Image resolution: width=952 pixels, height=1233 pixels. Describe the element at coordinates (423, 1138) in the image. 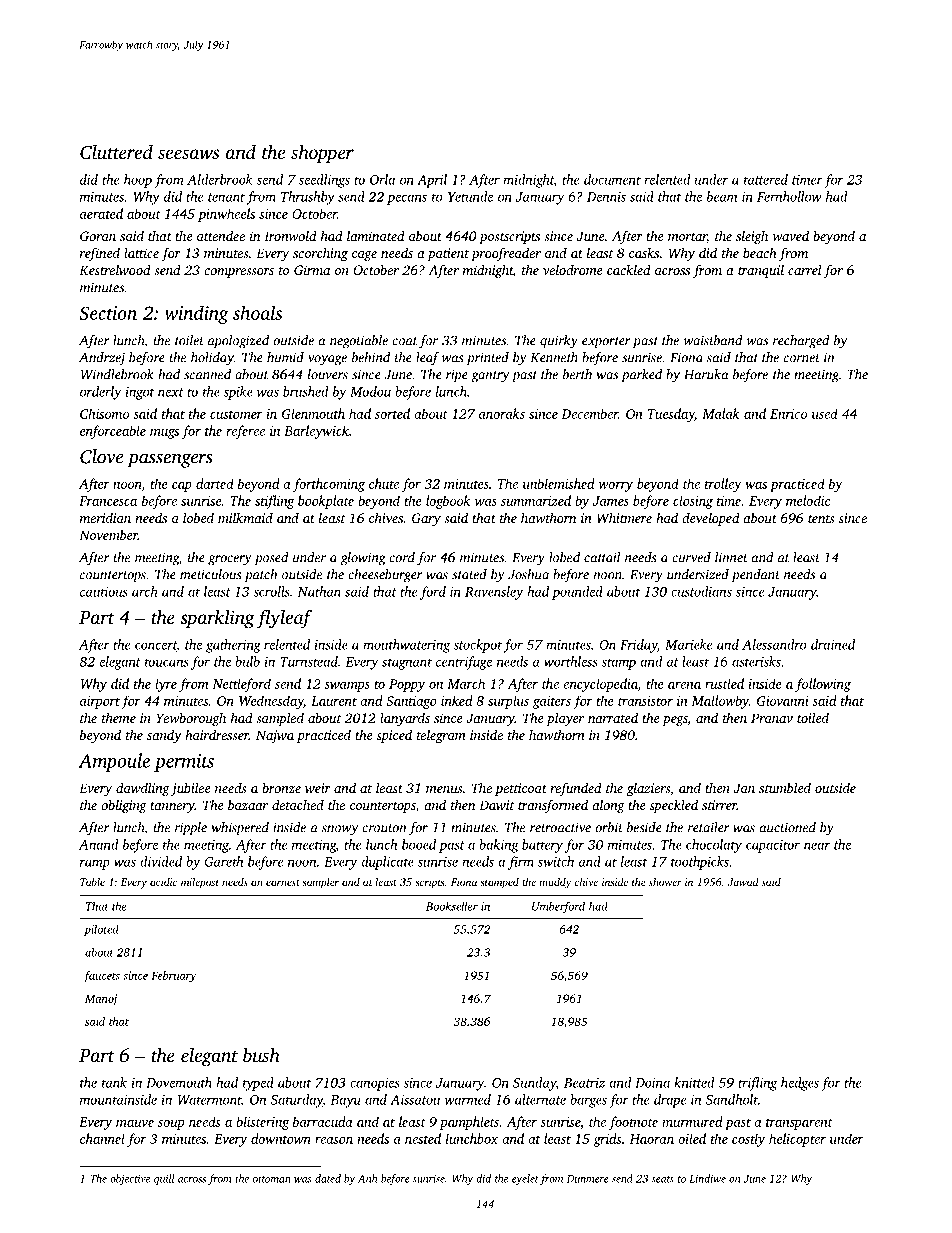

I see `nested` at that location.
